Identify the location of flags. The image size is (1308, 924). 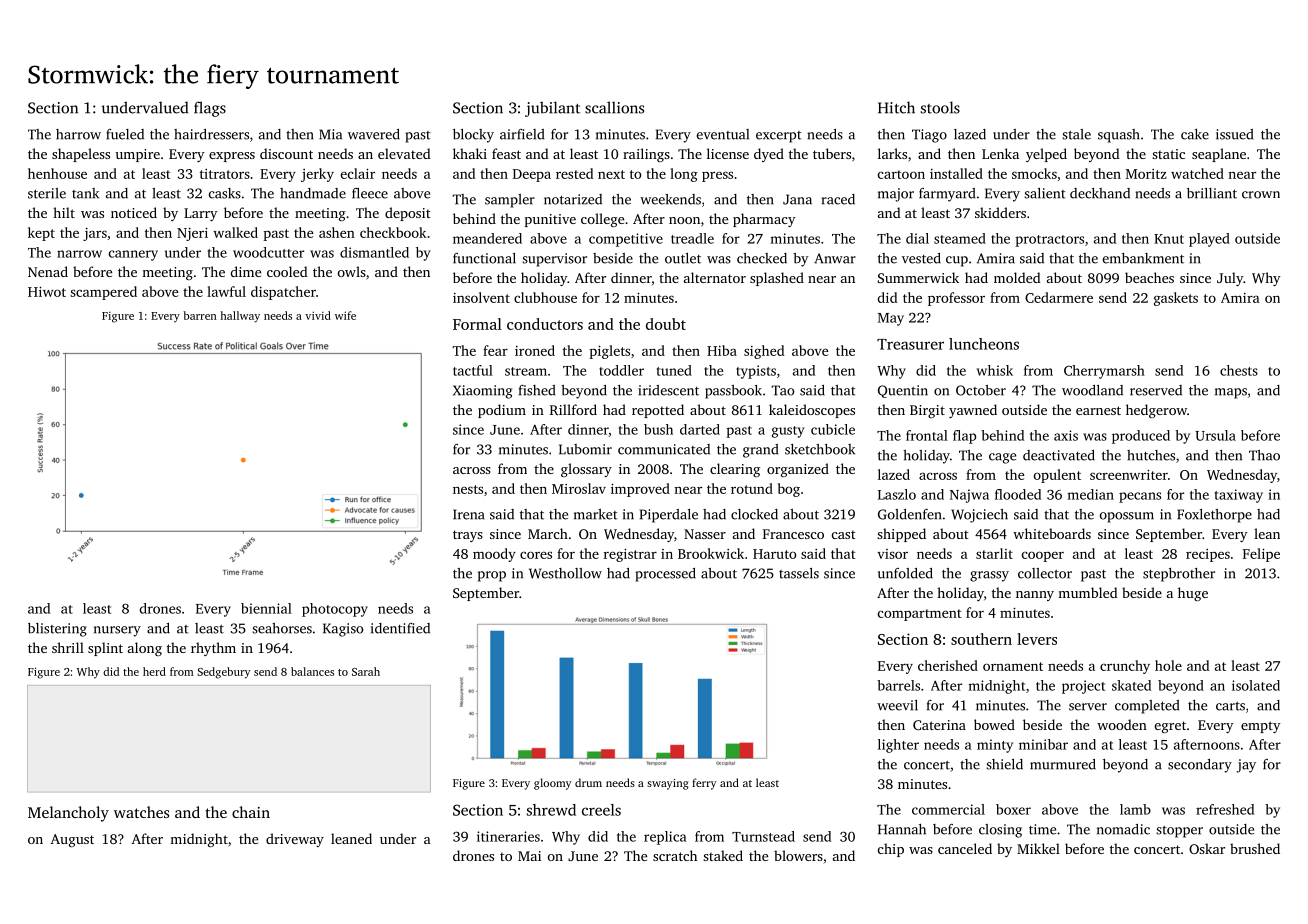
(210, 109).
